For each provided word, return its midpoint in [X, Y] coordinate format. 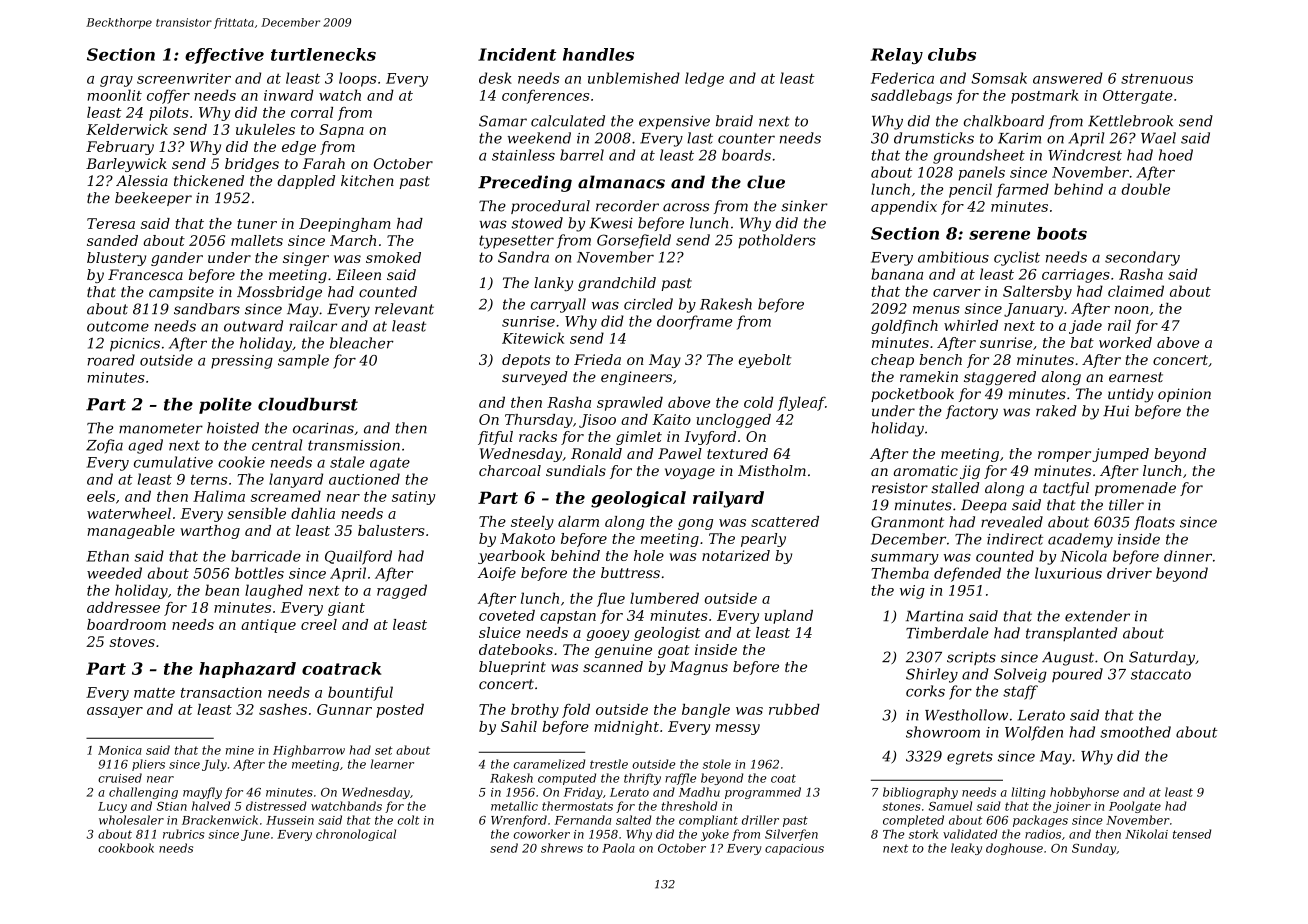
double [1145, 189]
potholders [777, 241]
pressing [242, 362]
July [214, 765]
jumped [1120, 455]
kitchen [367, 180]
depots [526, 361]
